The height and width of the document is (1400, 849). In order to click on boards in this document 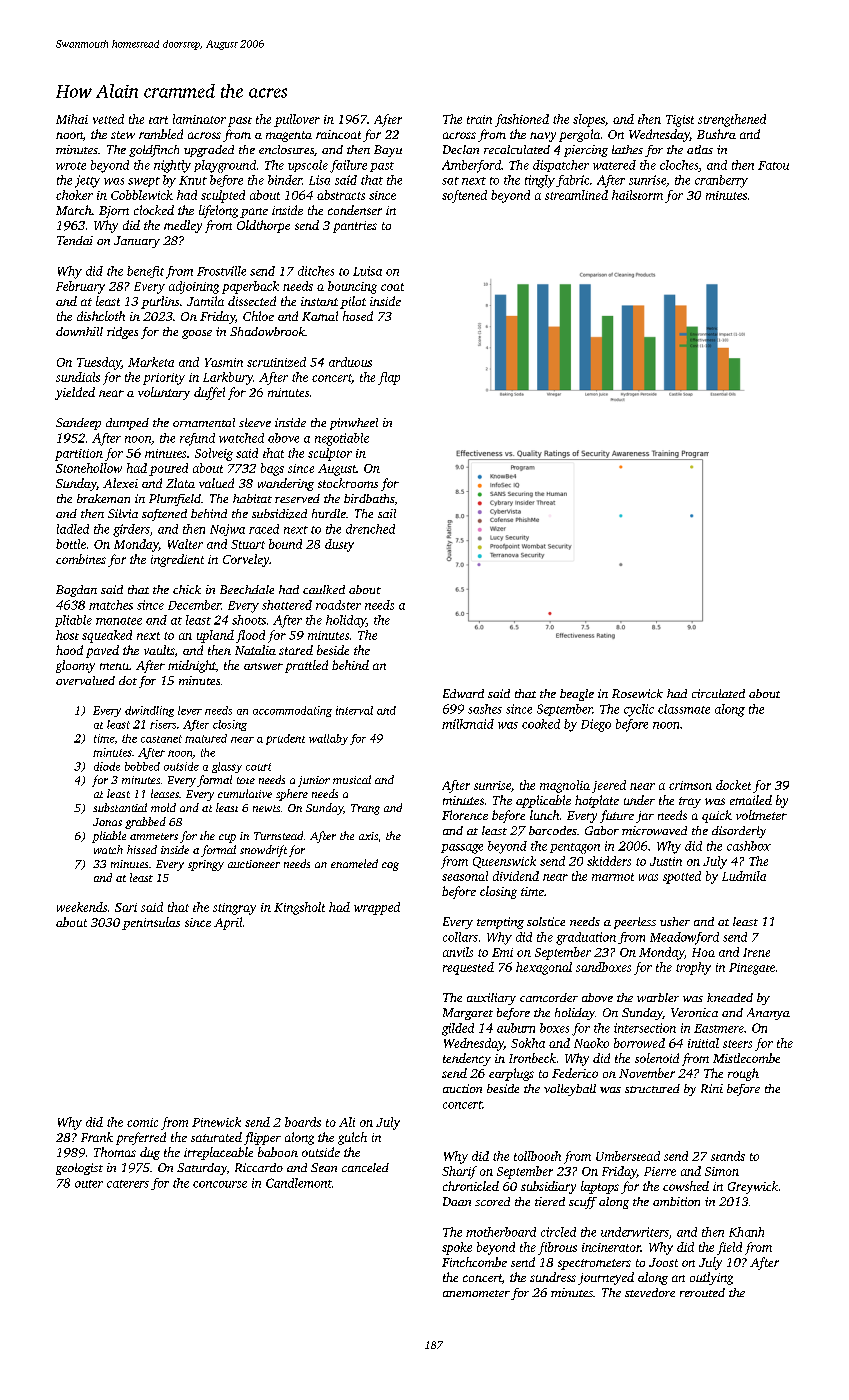, I will do `click(303, 1122)`.
